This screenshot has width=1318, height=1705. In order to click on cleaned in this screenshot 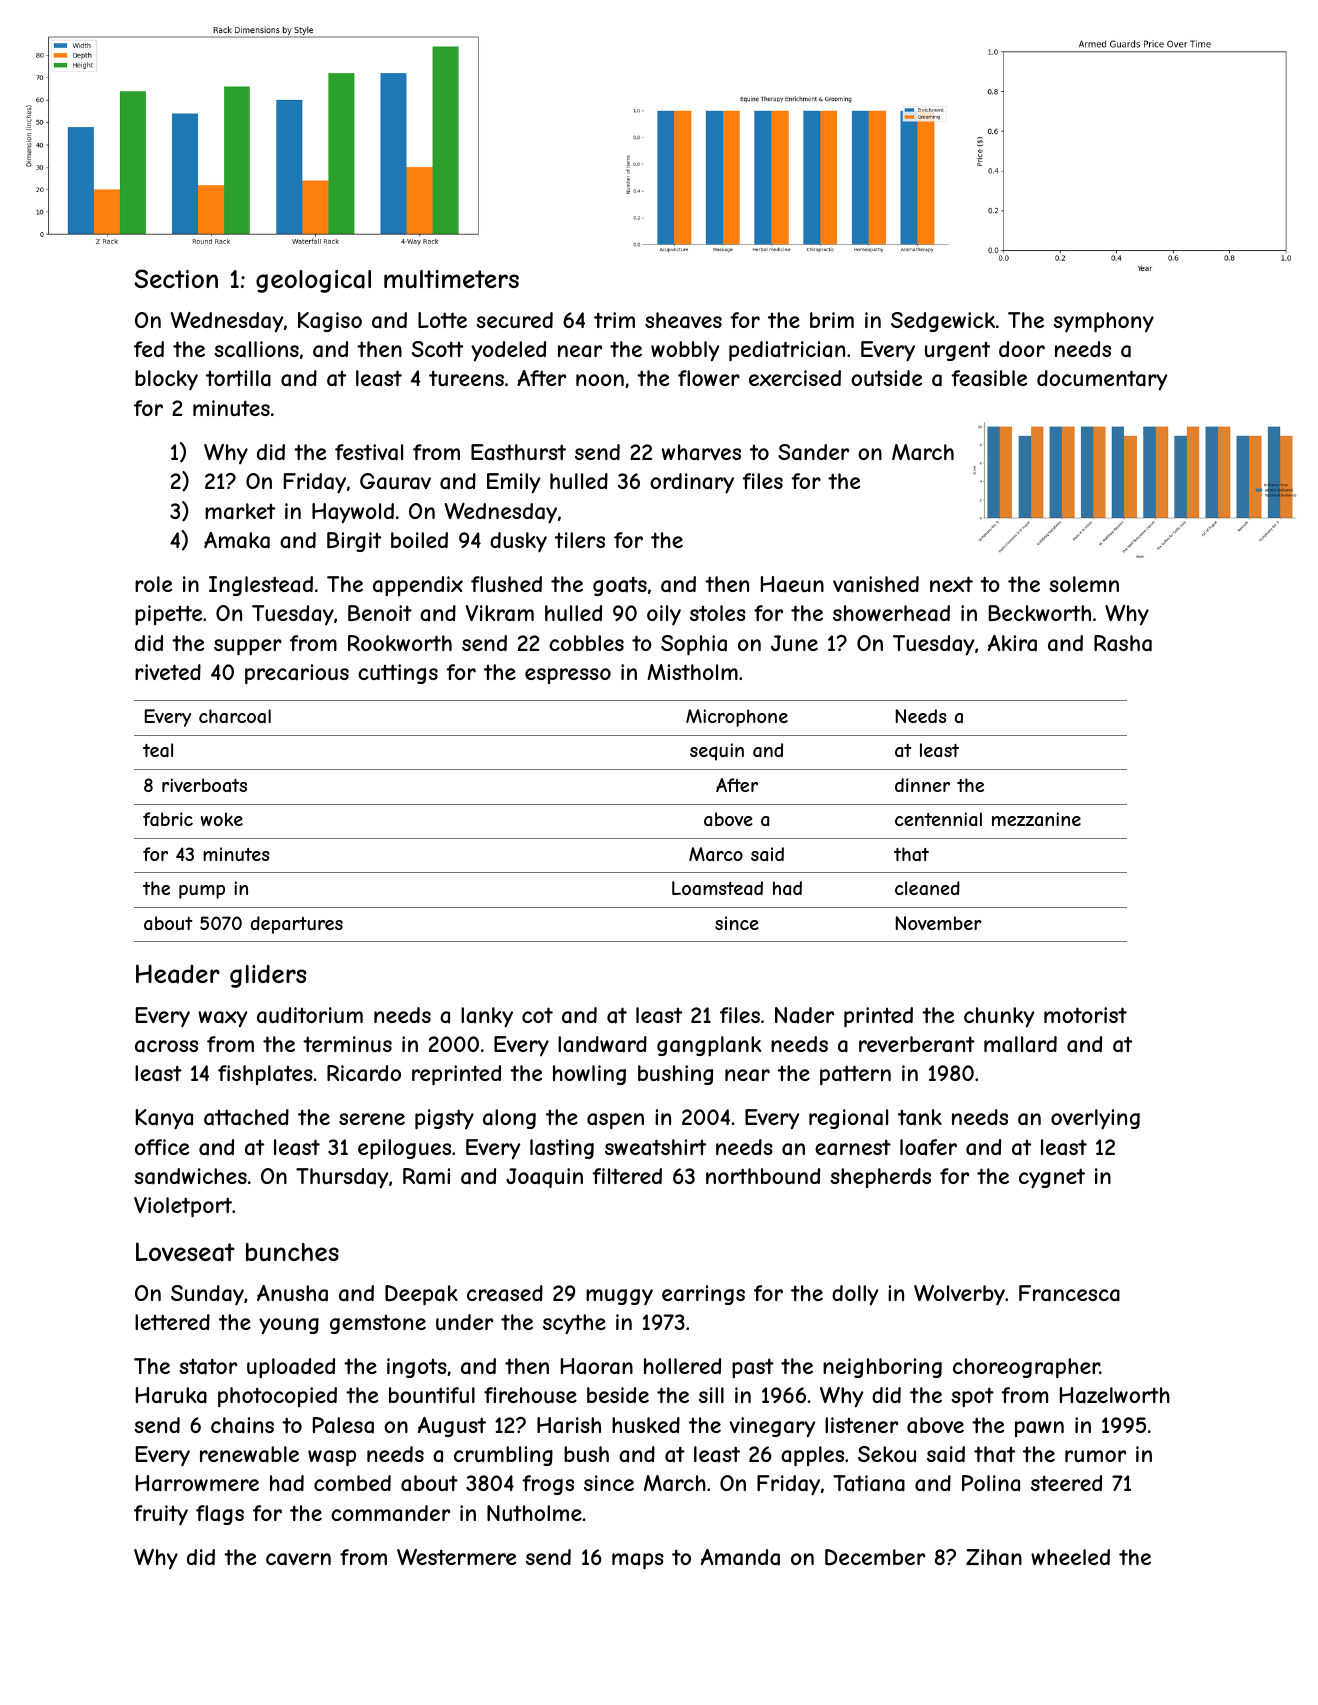, I will do `click(927, 888)`.
